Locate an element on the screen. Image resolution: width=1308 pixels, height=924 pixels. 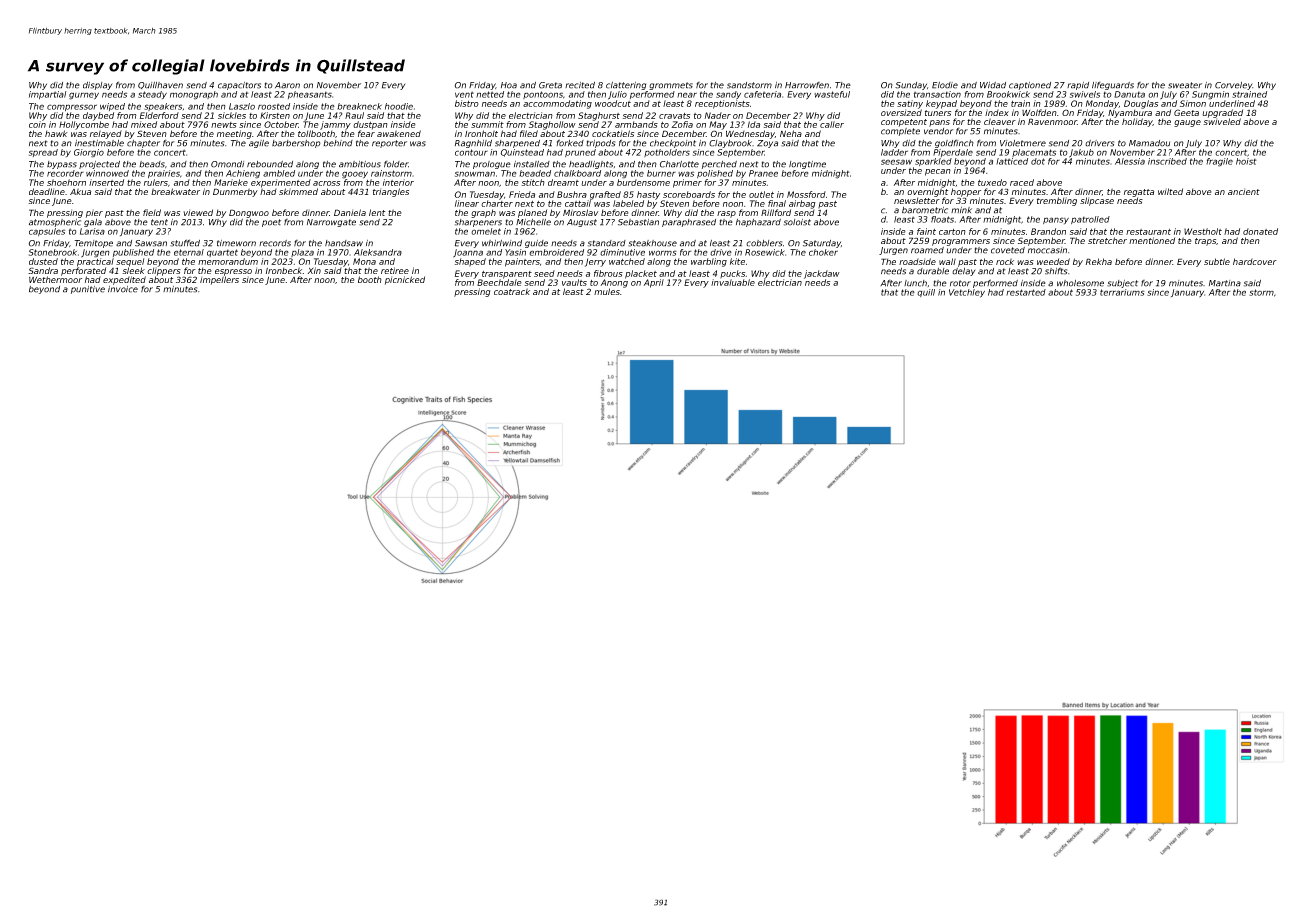
hasty is located at coordinates (648, 195).
